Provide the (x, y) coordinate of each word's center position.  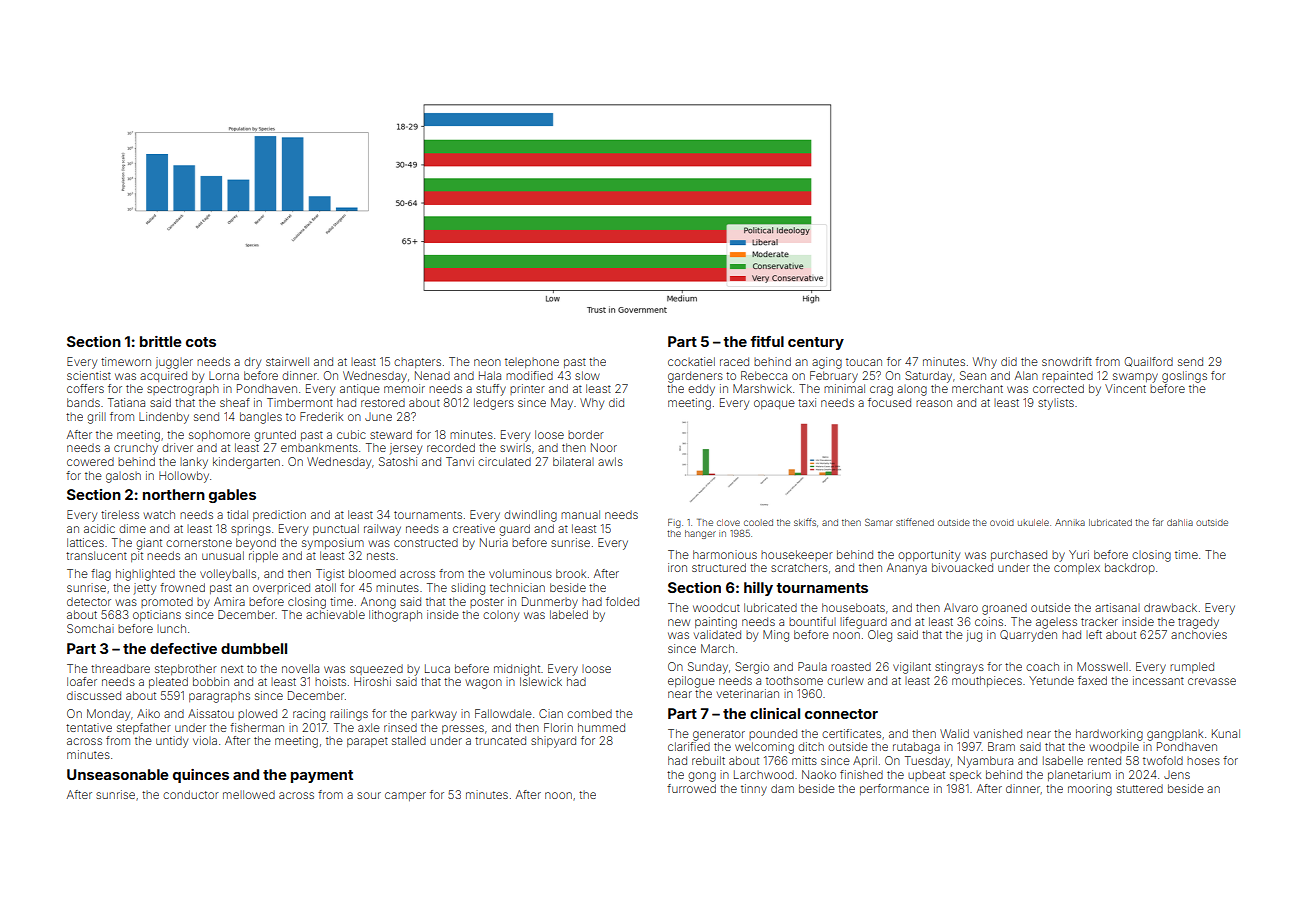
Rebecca (764, 375)
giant (149, 544)
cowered (90, 461)
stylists (1056, 404)
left (1094, 634)
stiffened (915, 522)
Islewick (541, 681)
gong (702, 777)
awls (610, 461)
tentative (89, 727)
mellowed (249, 794)
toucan (864, 362)
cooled (758, 522)
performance (894, 789)
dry (252, 363)
